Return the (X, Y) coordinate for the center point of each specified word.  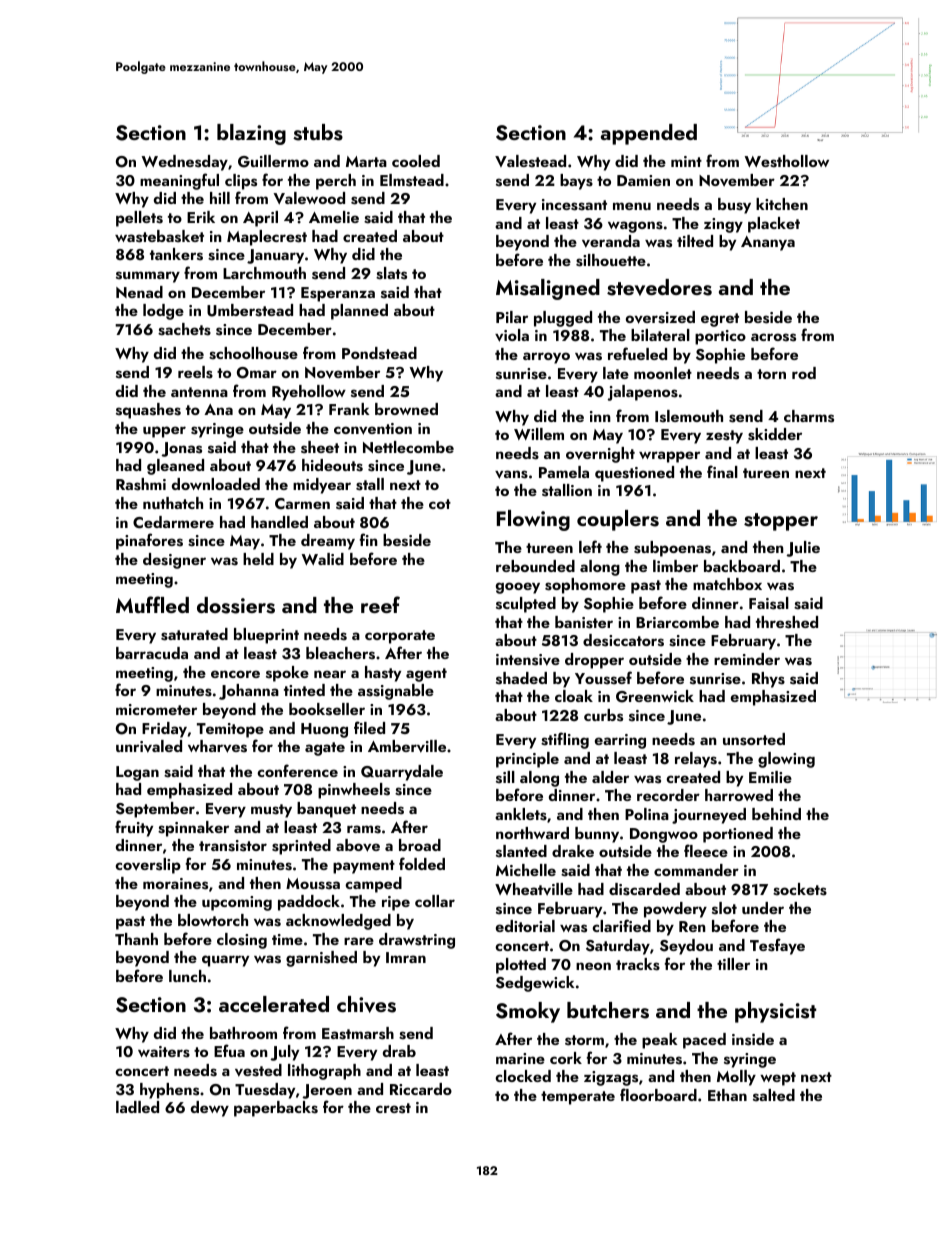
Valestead (530, 161)
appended (649, 134)
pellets (139, 219)
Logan (137, 773)
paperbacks (276, 1109)
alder (610, 777)
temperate (578, 1098)
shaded (521, 678)
